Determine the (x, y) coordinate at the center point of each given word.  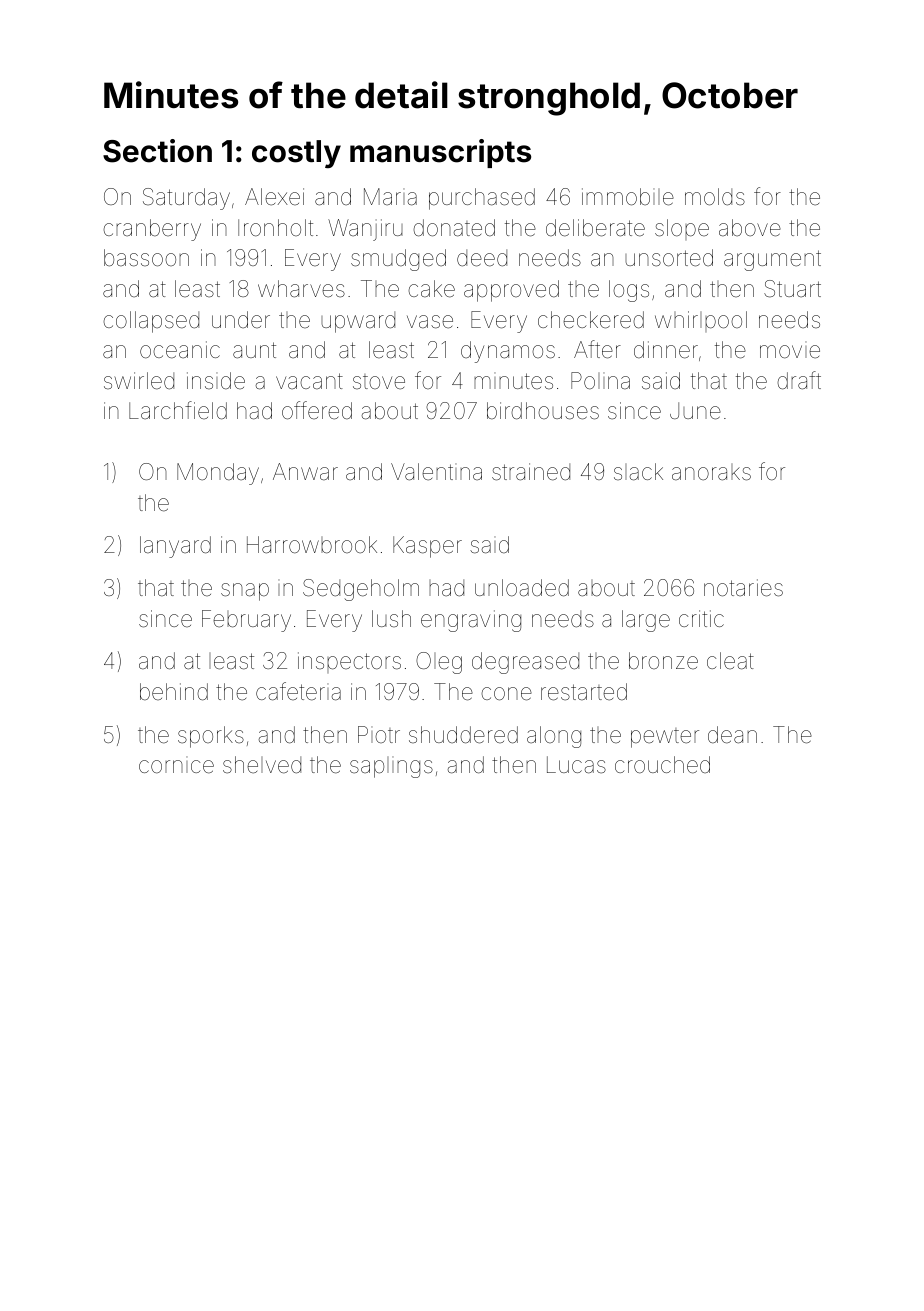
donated (454, 228)
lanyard (175, 547)
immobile (628, 197)
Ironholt (275, 227)
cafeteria (298, 691)
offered (317, 410)
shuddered (463, 735)
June (695, 411)
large (646, 621)
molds (715, 197)
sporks (211, 737)
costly (296, 154)
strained (531, 472)
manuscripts (440, 153)
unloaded (522, 588)
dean (732, 735)
